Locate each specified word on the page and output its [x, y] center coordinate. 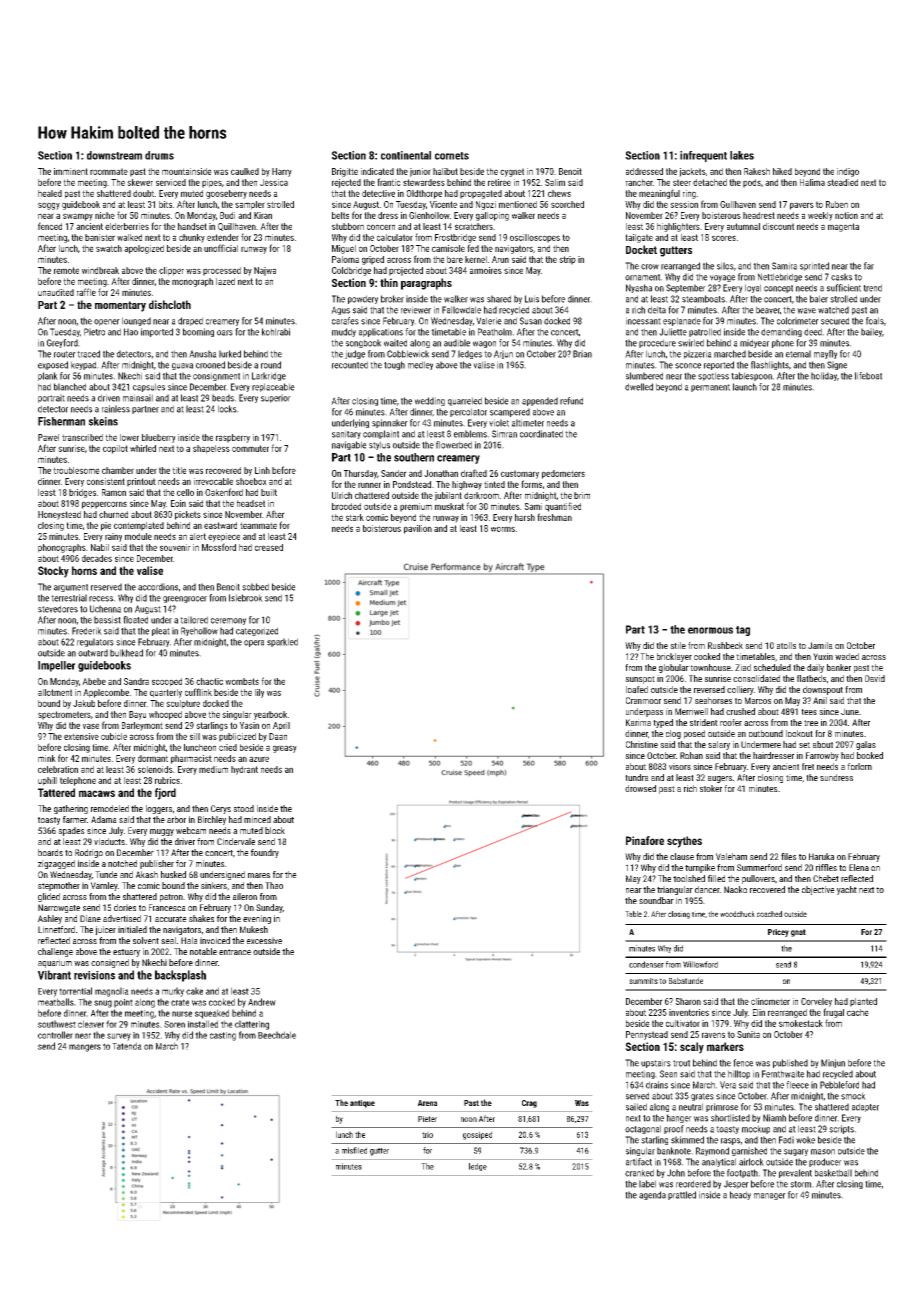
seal [168, 940]
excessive [264, 940]
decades [97, 558]
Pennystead [647, 1035]
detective [378, 193]
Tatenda [127, 1046]
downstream [114, 155]
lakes [742, 155]
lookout [799, 733]
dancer [707, 889]
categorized [257, 631]
